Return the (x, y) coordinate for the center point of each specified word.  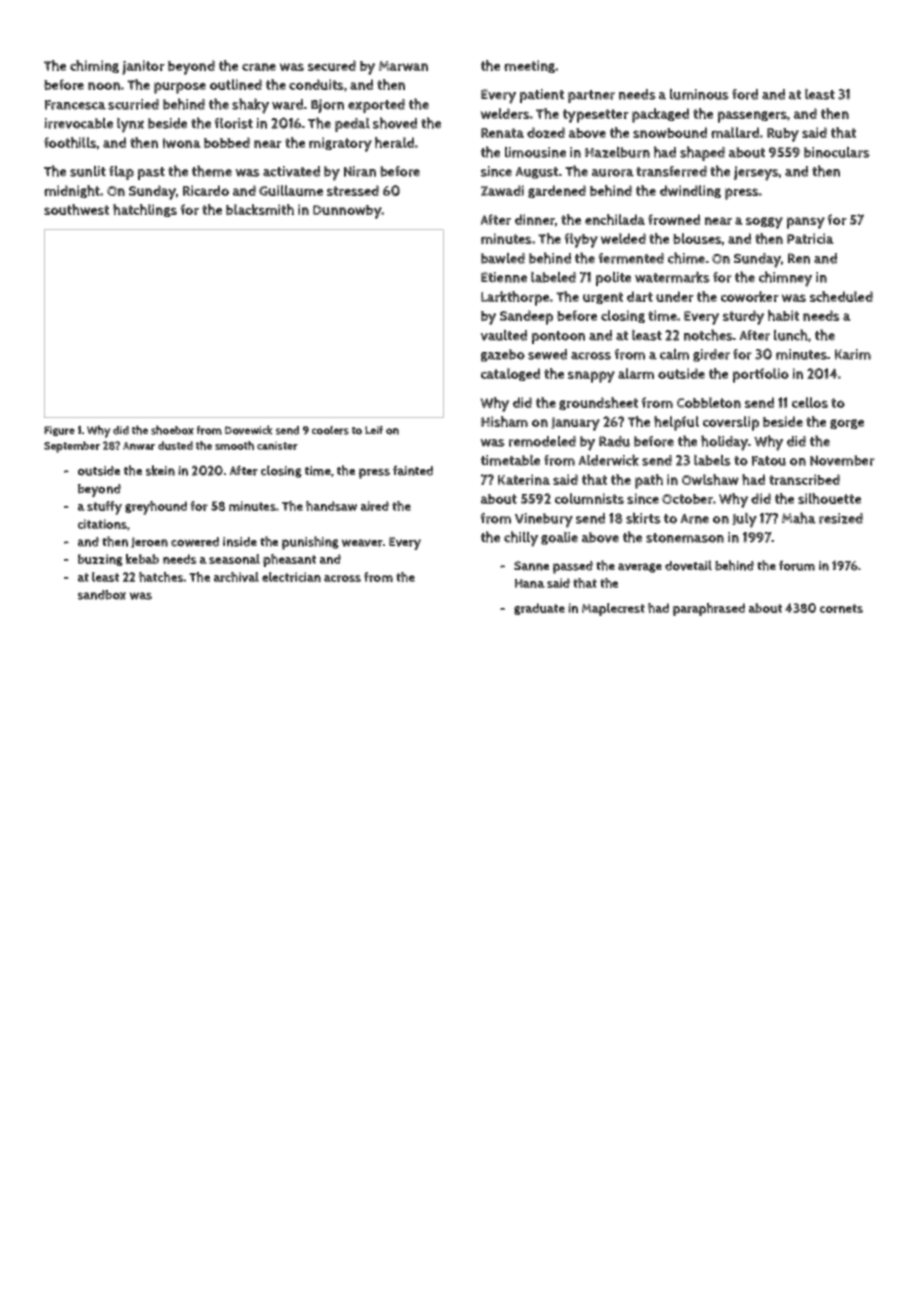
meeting (530, 66)
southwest (76, 209)
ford (745, 94)
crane (259, 67)
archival (236, 577)
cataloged (510, 374)
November (842, 460)
